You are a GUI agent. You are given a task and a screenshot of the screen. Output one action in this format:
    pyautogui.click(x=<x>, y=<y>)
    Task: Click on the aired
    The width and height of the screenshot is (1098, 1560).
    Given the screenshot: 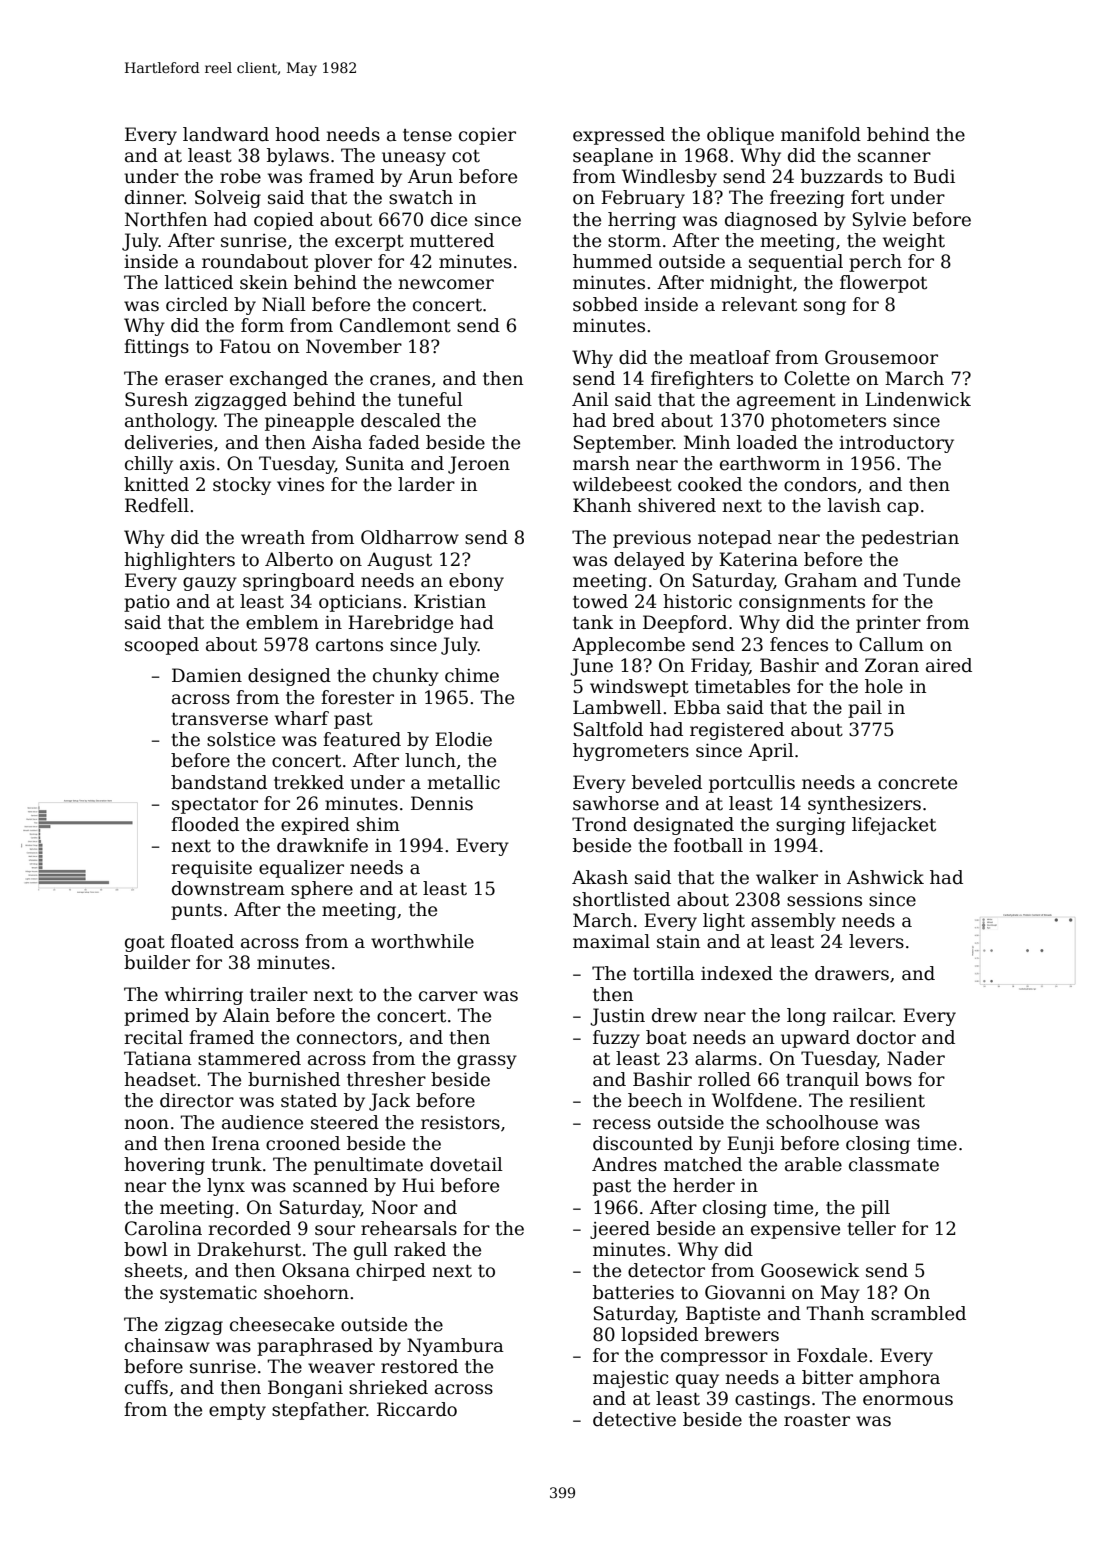 What is the action you would take?
    pyautogui.click(x=949, y=665)
